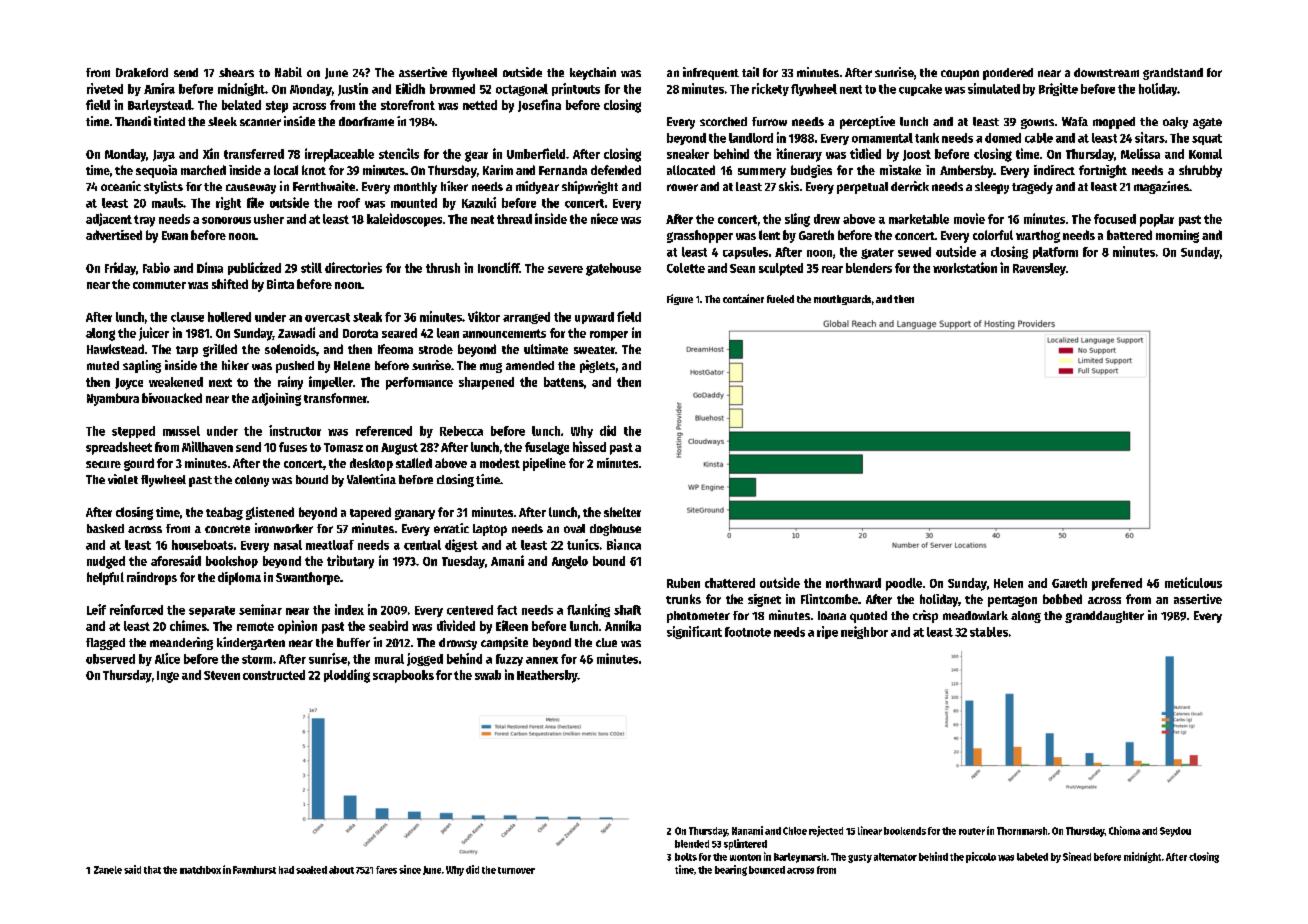  Describe the element at coordinates (1173, 74) in the screenshot. I see `grandstand` at that location.
